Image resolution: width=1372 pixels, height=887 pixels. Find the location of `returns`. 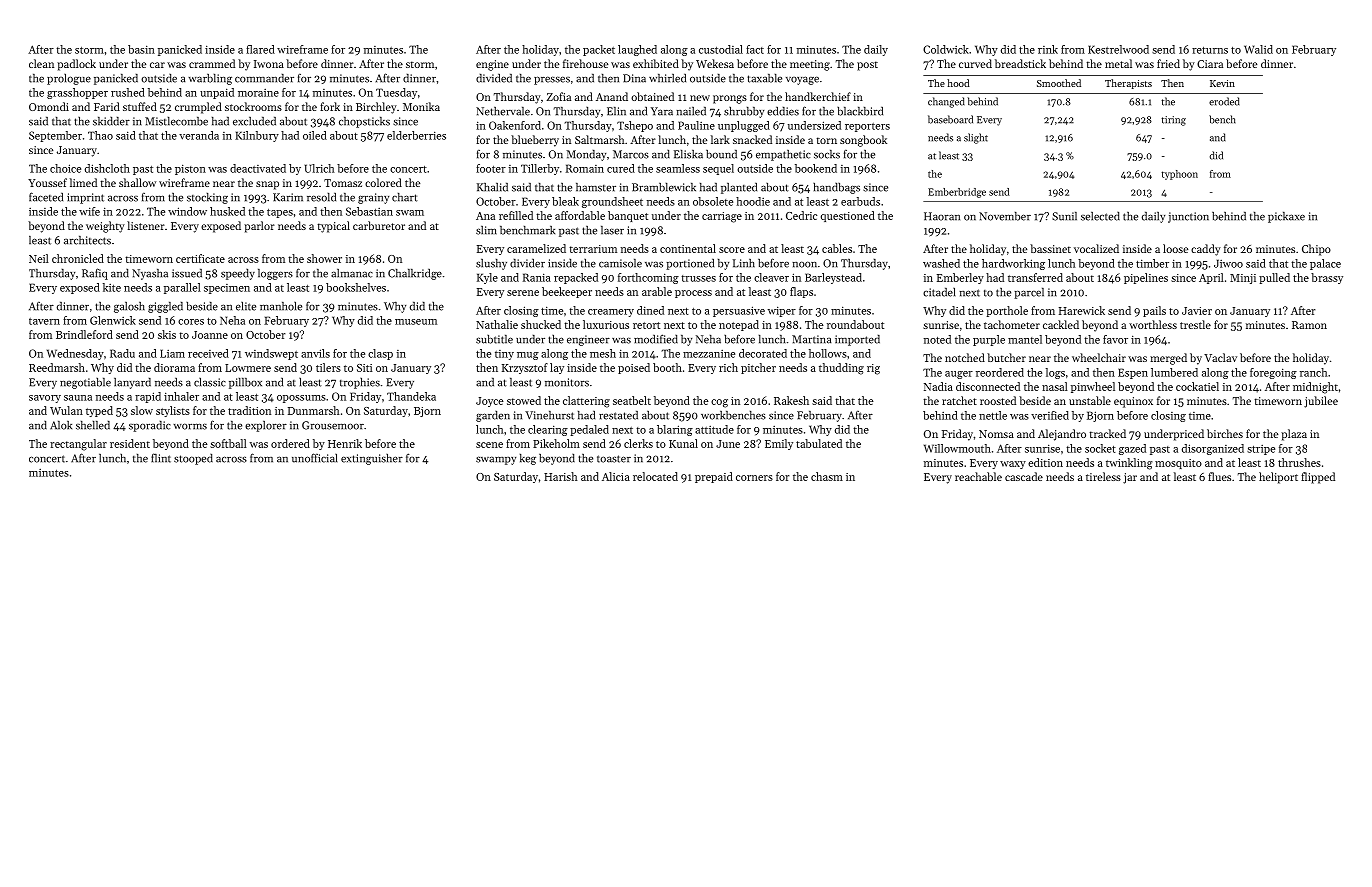

returns is located at coordinates (1210, 50).
